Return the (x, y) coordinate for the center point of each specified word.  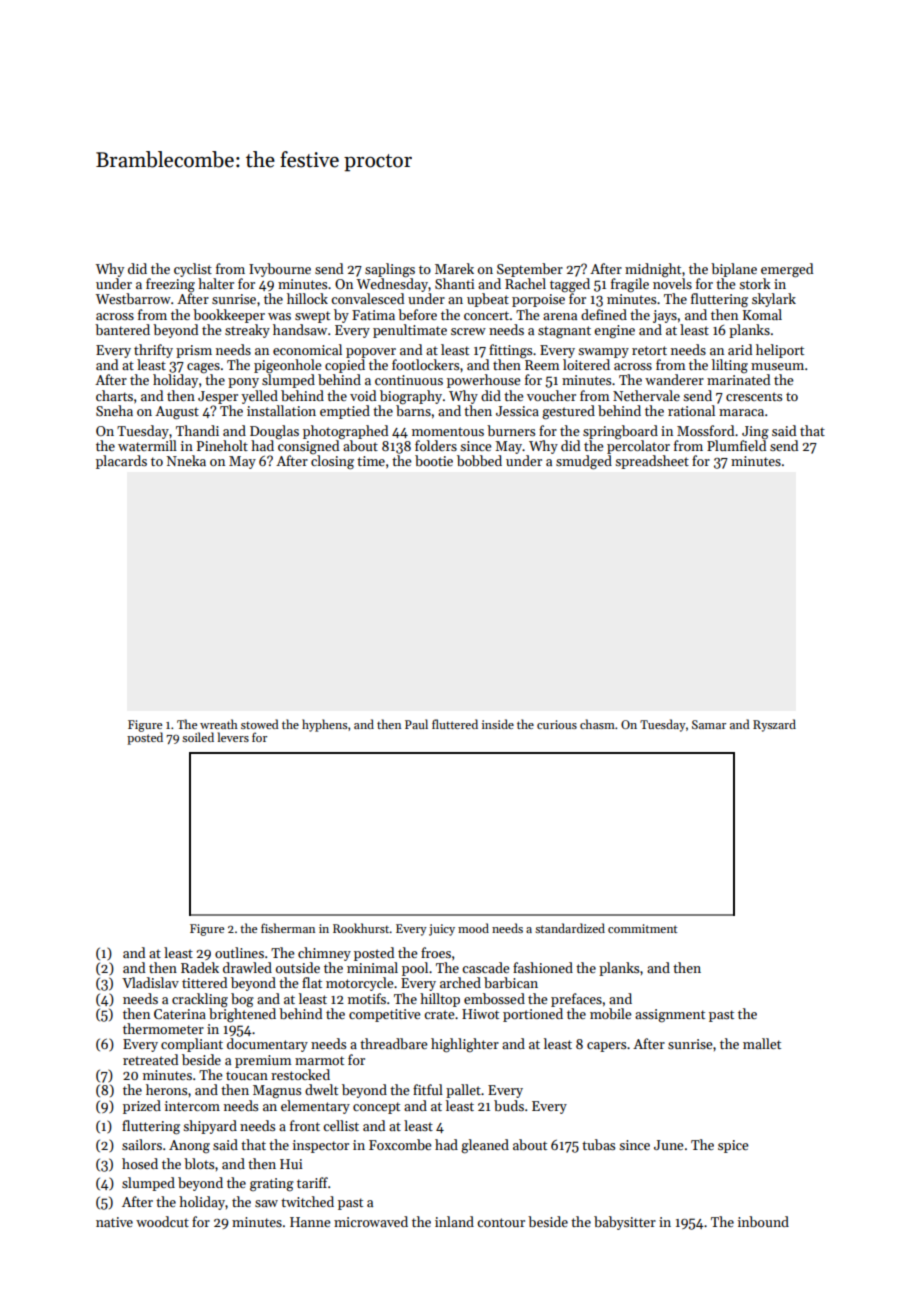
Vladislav (150, 982)
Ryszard (774, 725)
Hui (291, 1164)
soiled (198, 737)
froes (436, 952)
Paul (416, 724)
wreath (219, 724)
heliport (780, 351)
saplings (390, 270)
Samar (709, 724)
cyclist (193, 270)
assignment (670, 1016)
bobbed (479, 460)
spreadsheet (652, 462)
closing (332, 462)
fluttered (455, 724)
